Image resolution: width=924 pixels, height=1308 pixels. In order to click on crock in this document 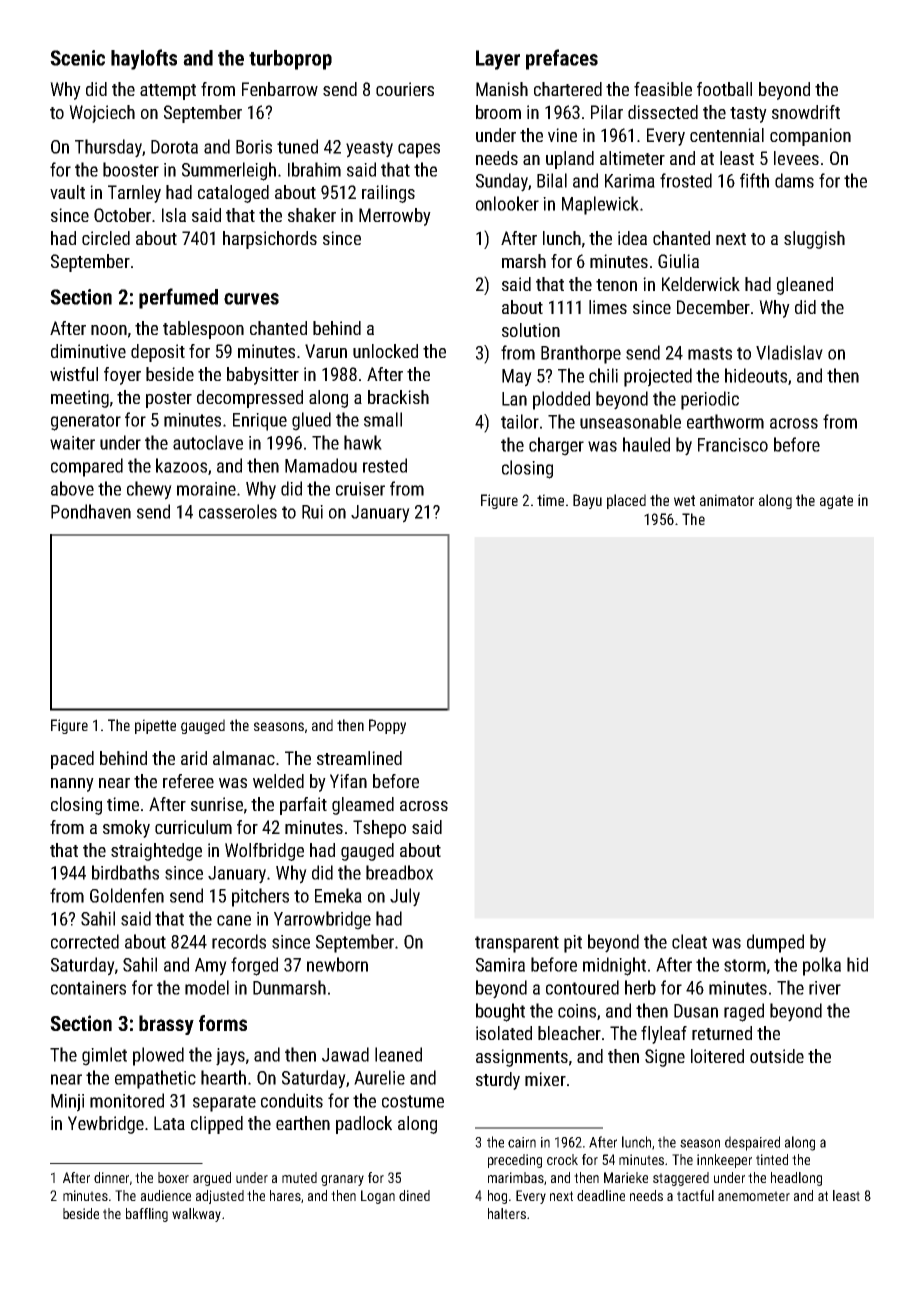, I will do `click(562, 1159)`.
